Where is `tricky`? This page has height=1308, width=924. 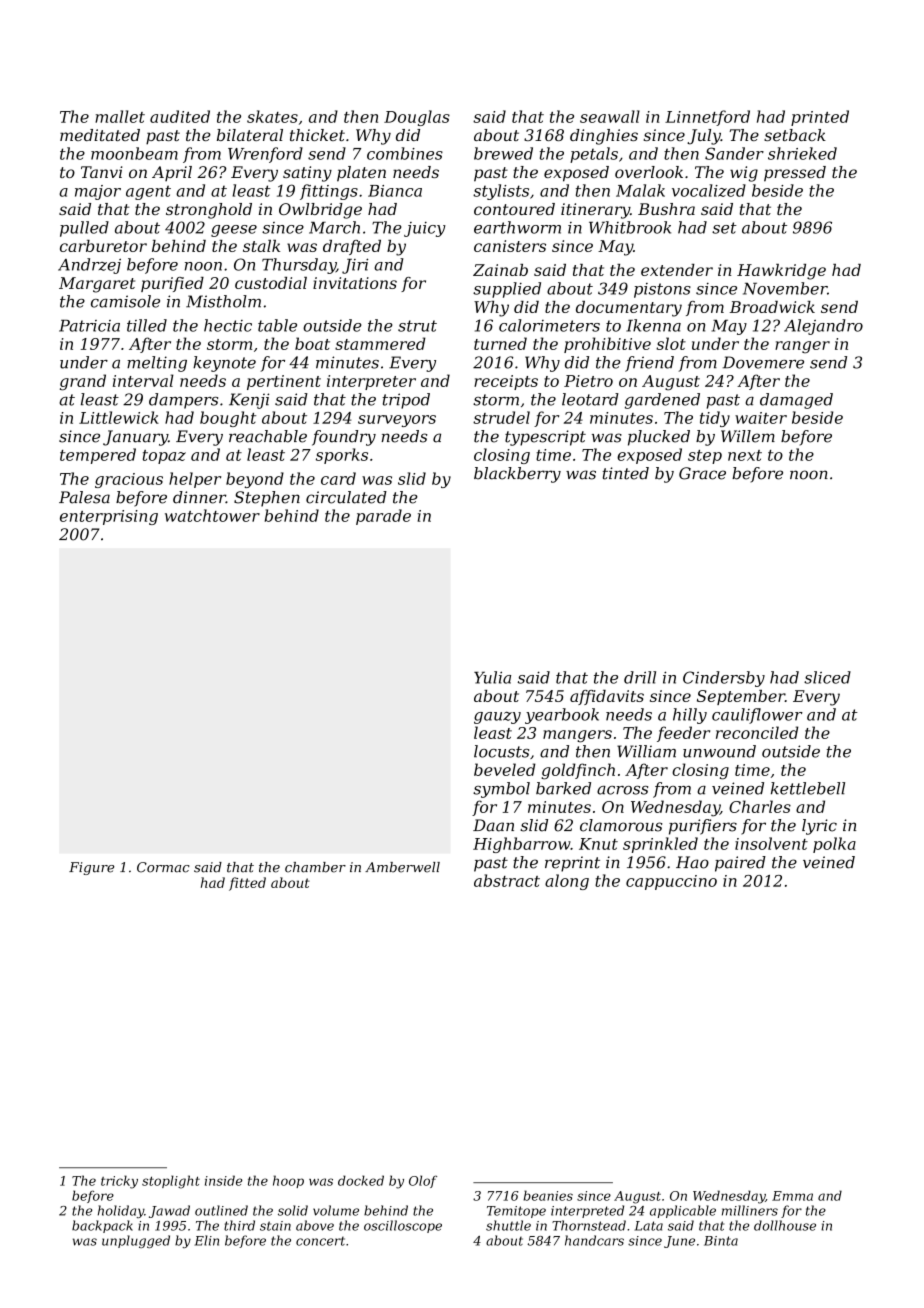 tricky is located at coordinates (119, 1182).
